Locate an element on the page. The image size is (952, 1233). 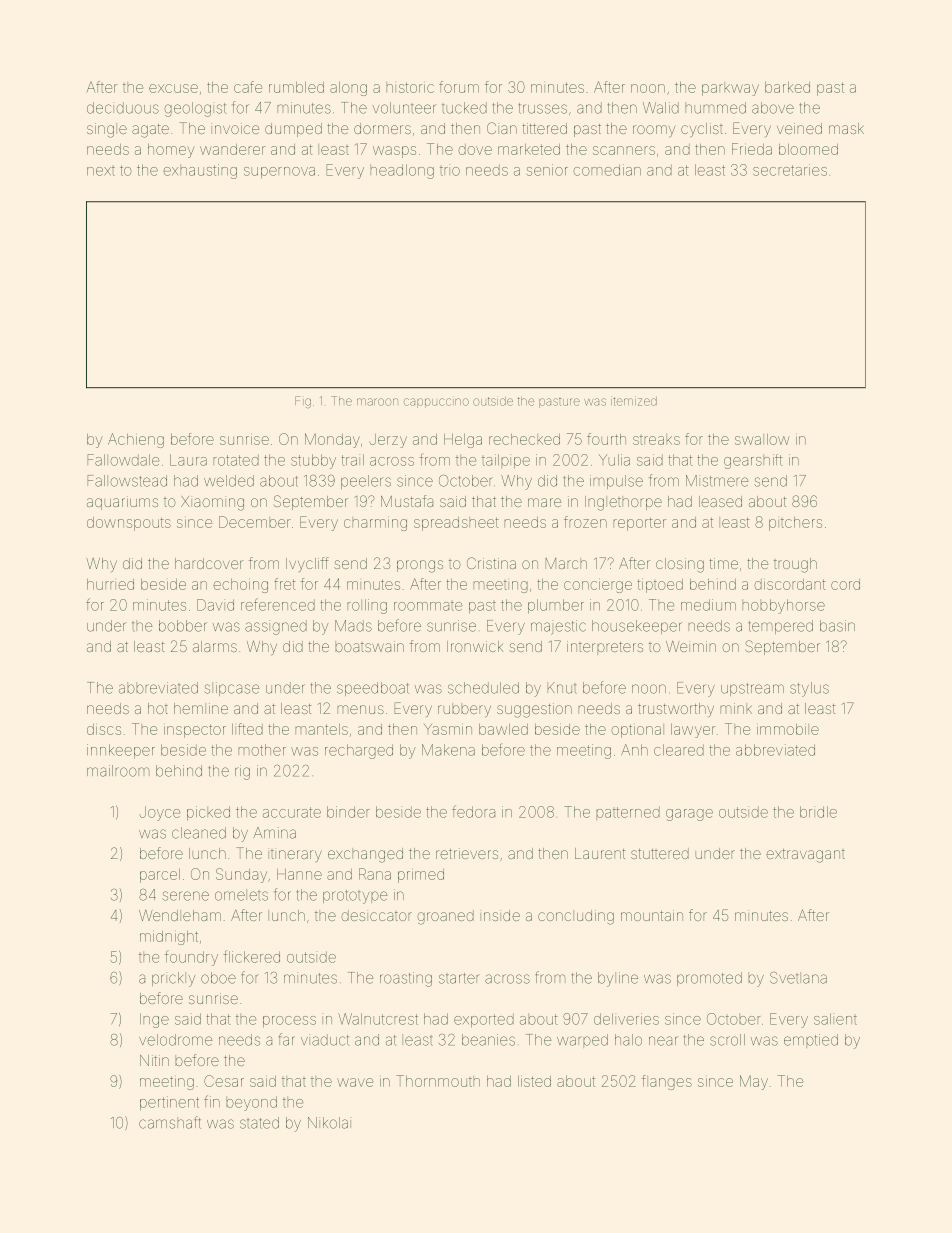
barked is located at coordinates (787, 87).
